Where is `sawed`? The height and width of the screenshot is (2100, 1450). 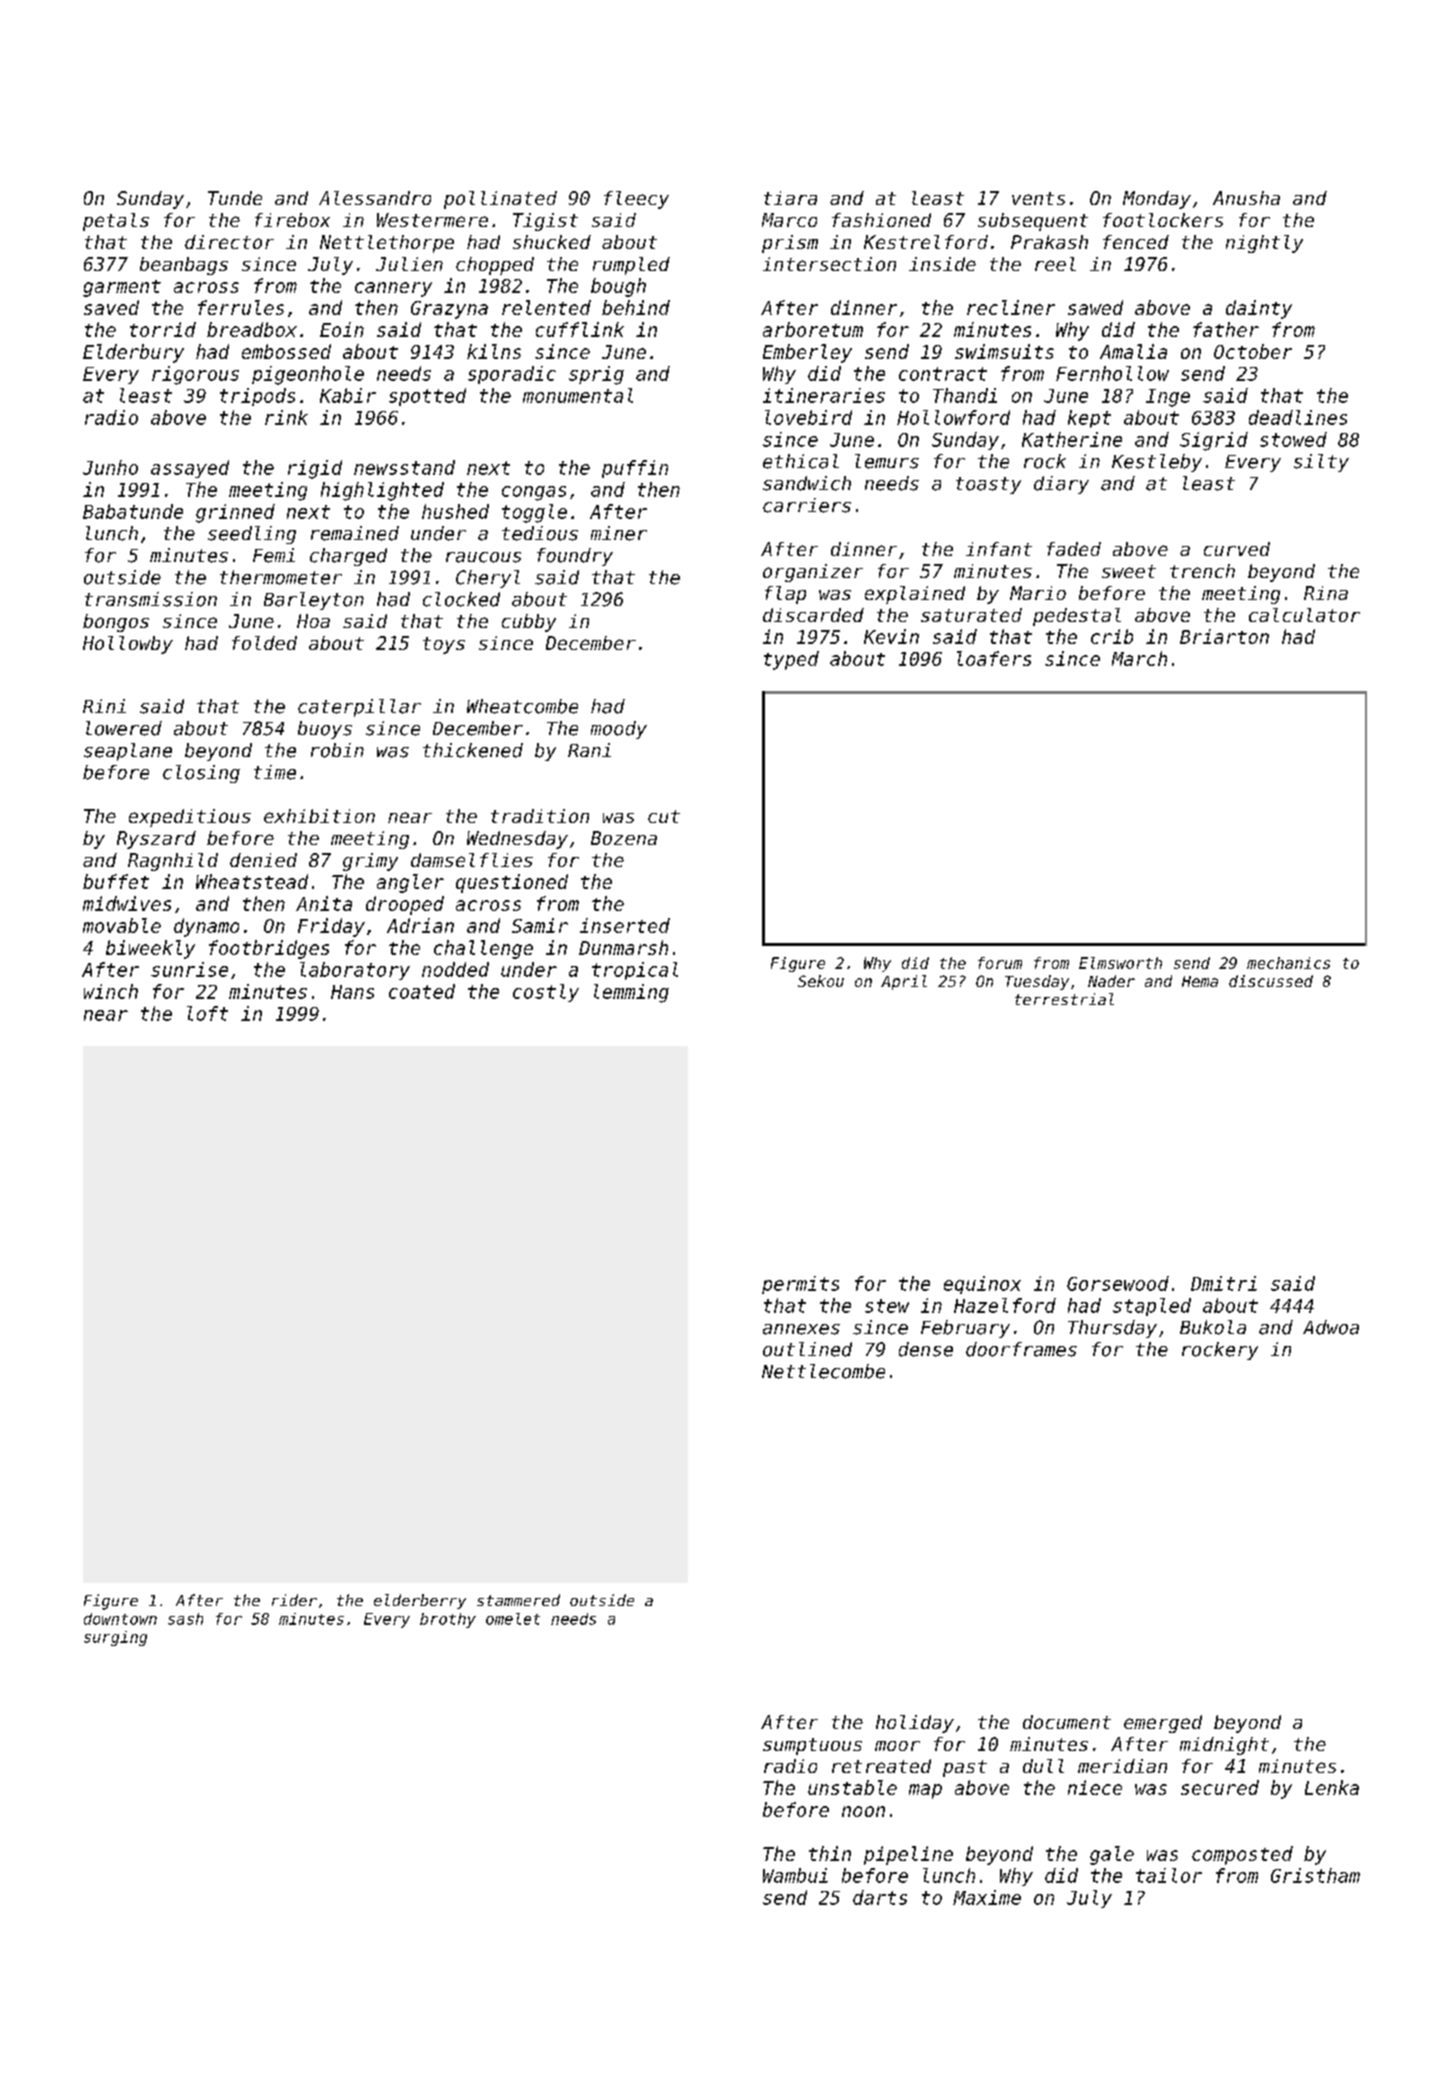 sawed is located at coordinates (1095, 307).
